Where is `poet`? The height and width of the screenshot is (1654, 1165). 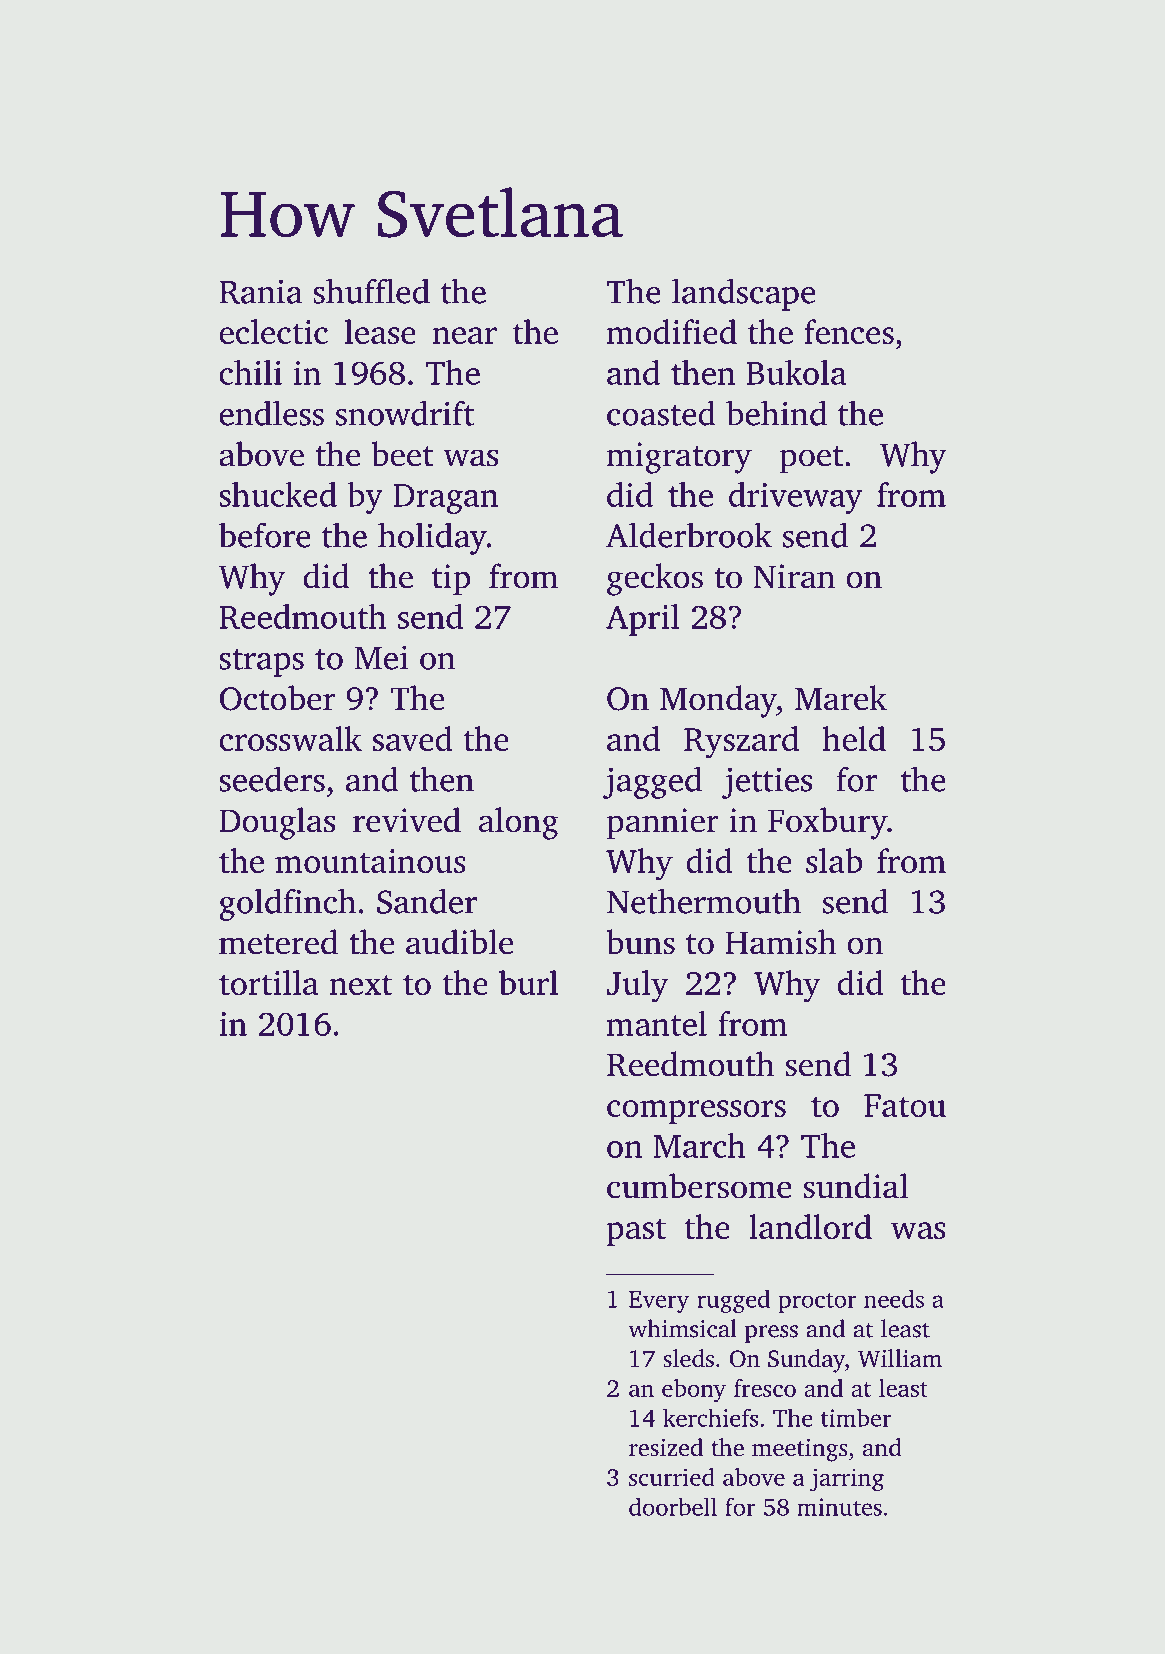 poet is located at coordinates (811, 460).
